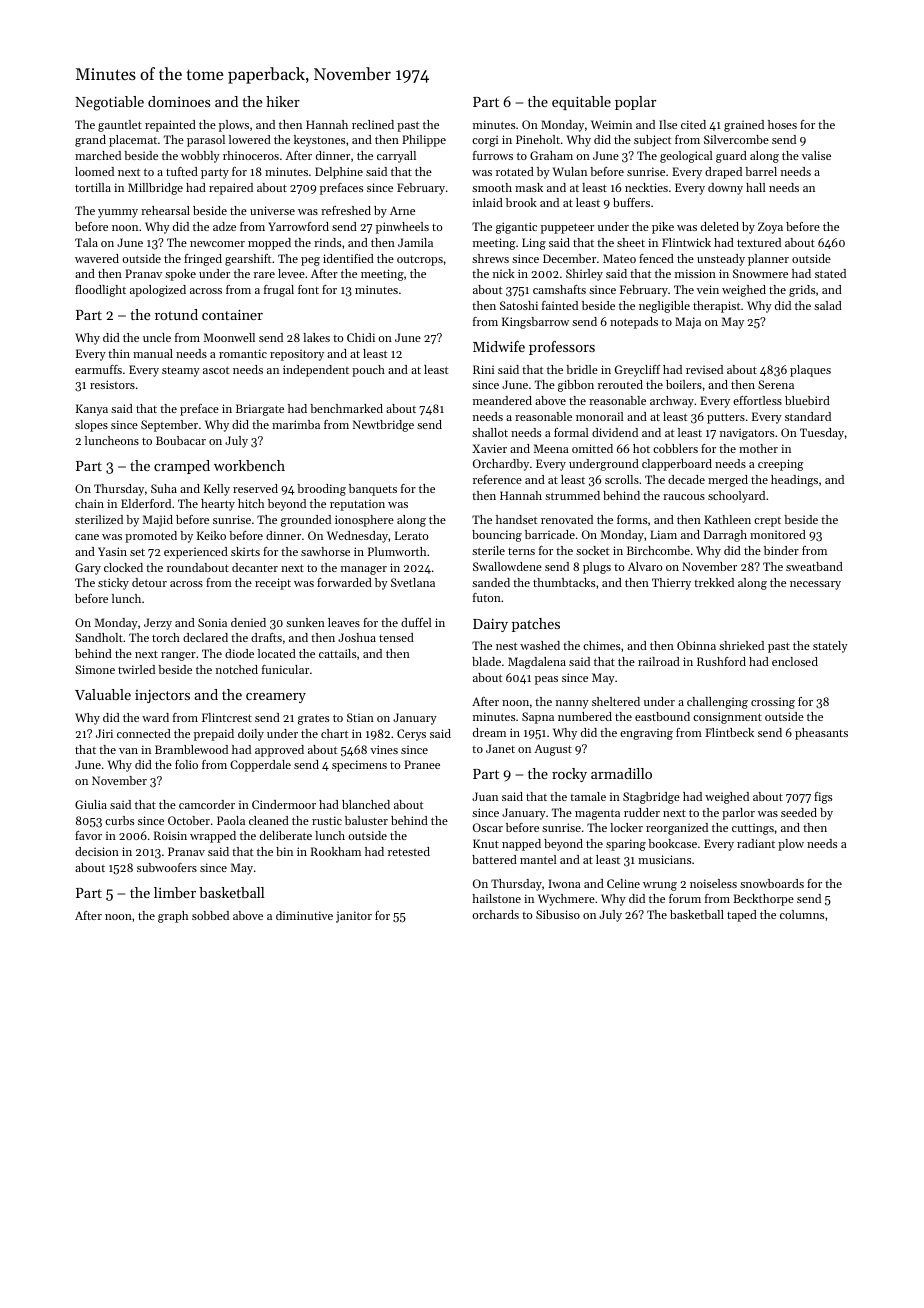 This document has height=1308, width=924. I want to click on Sonia, so click(212, 622).
